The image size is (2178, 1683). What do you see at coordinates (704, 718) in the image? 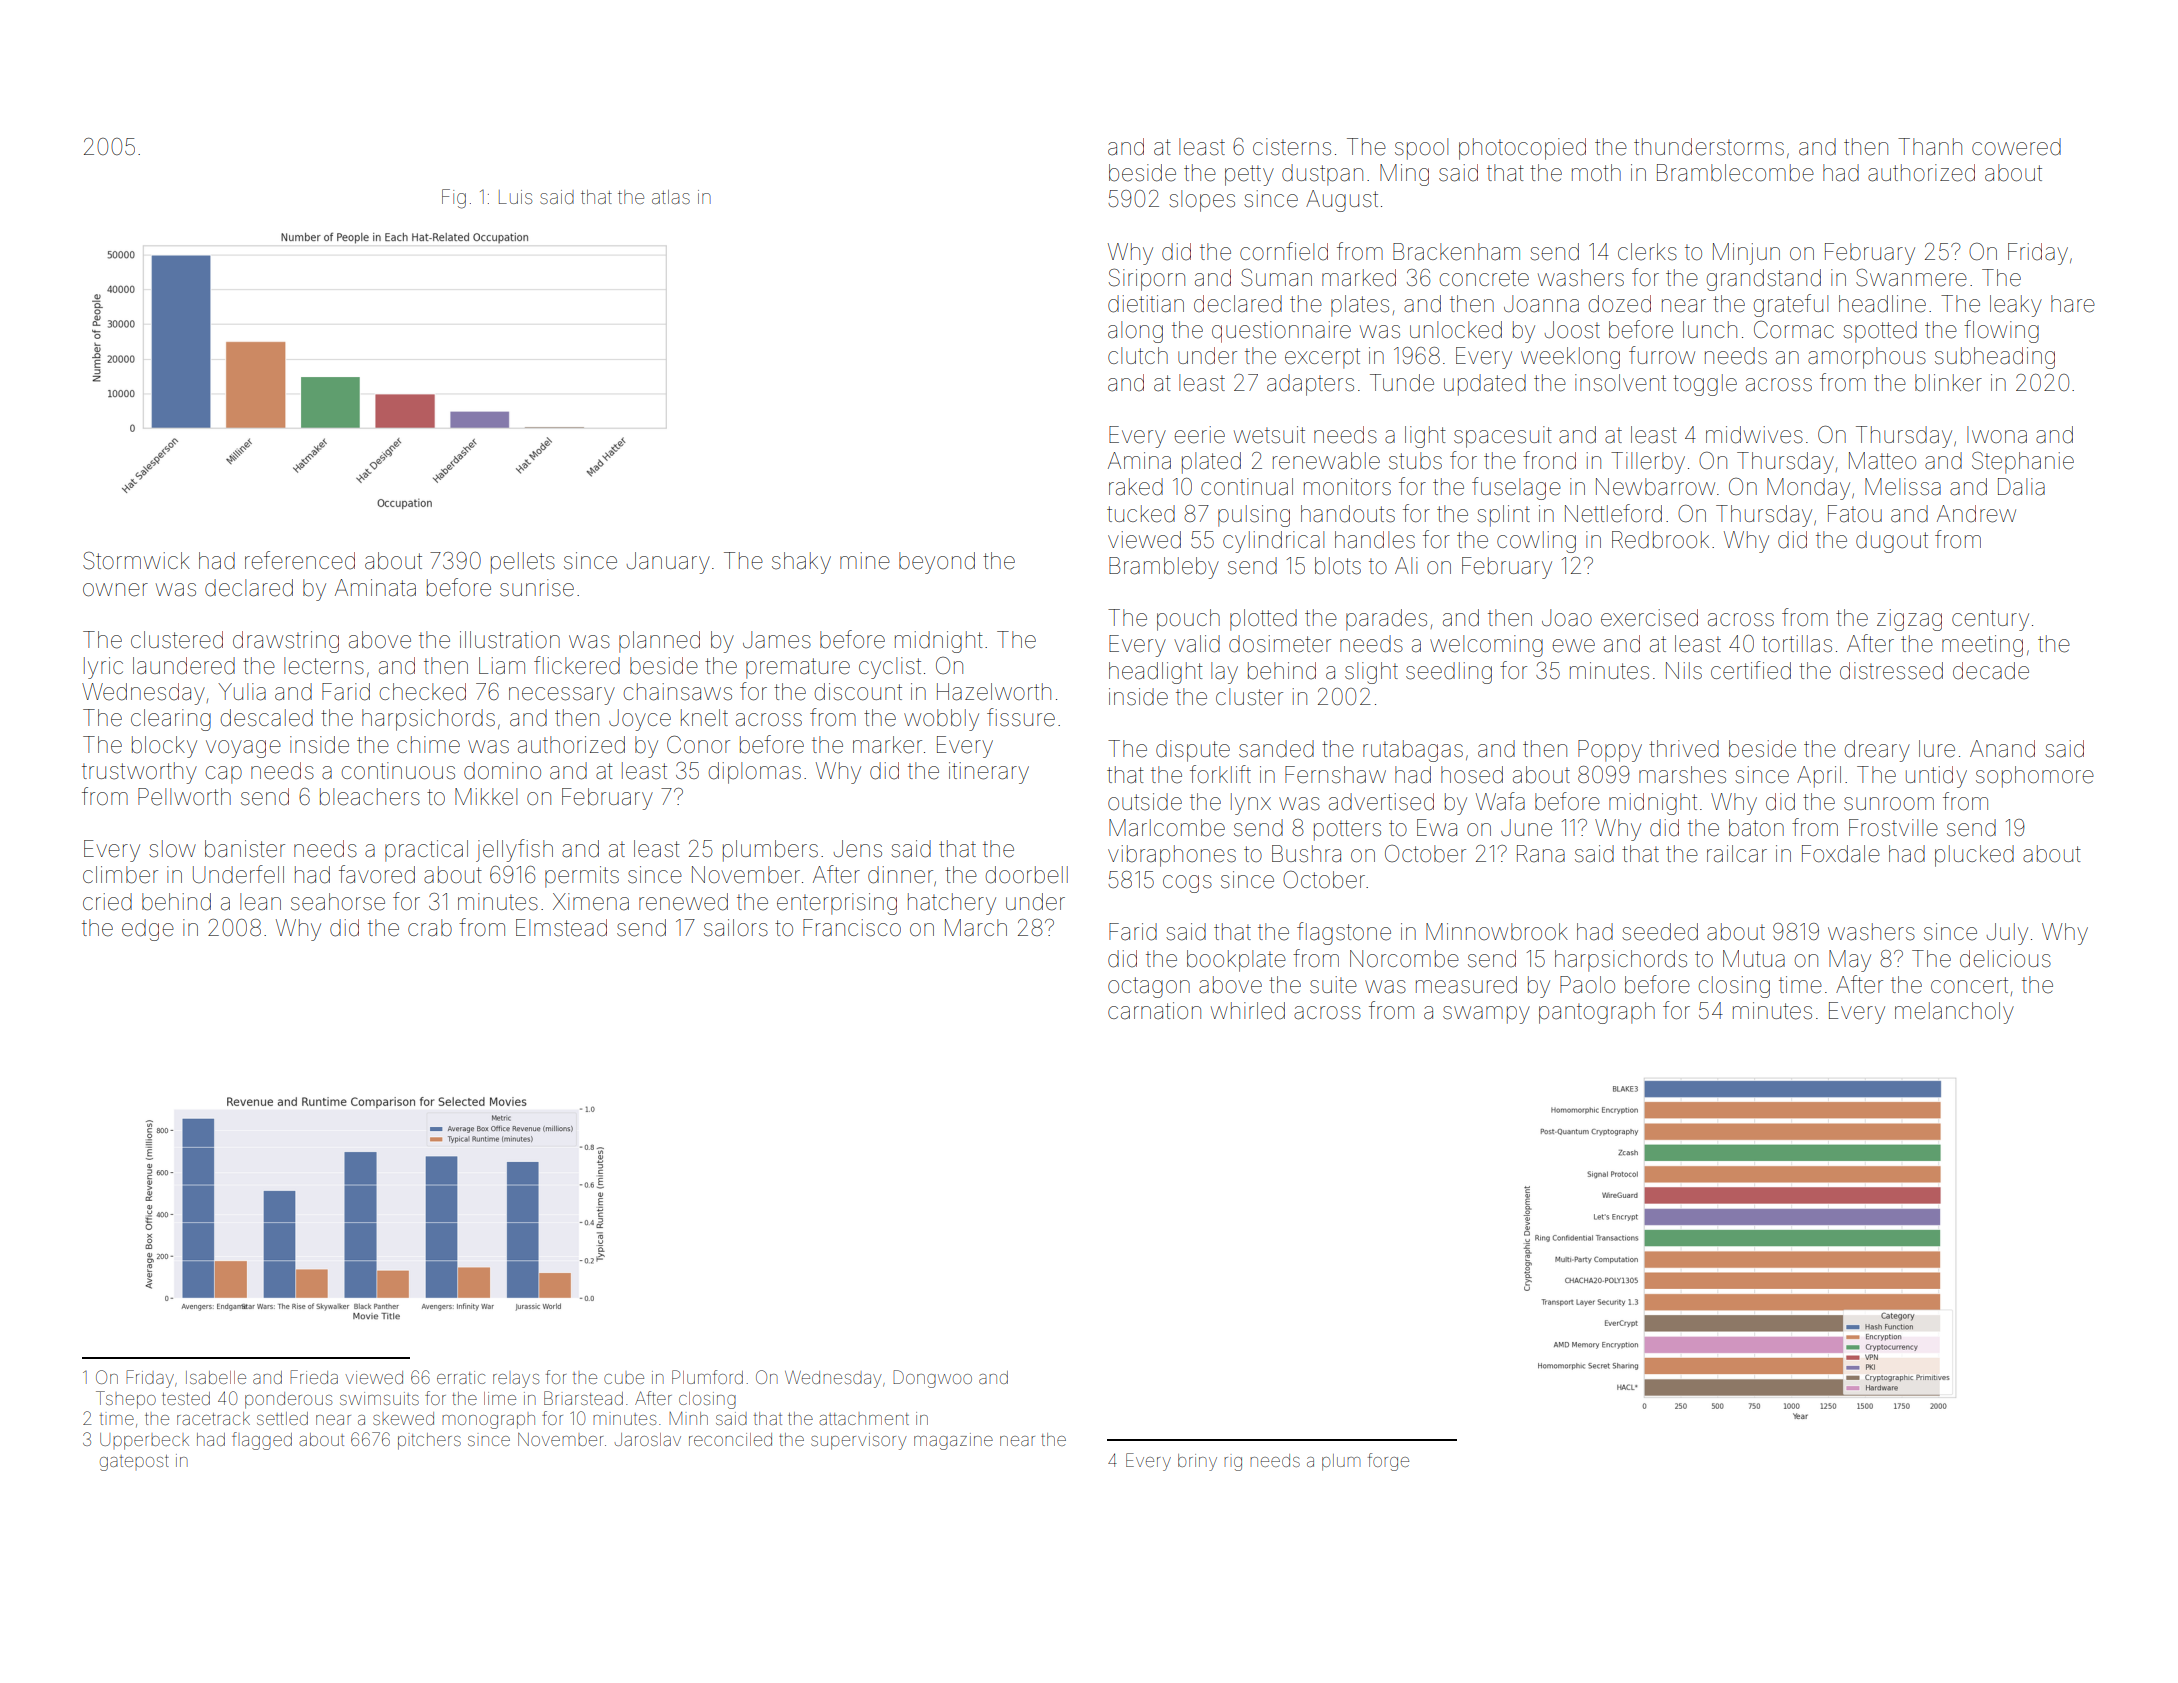
I see `knelt` at bounding box center [704, 718].
